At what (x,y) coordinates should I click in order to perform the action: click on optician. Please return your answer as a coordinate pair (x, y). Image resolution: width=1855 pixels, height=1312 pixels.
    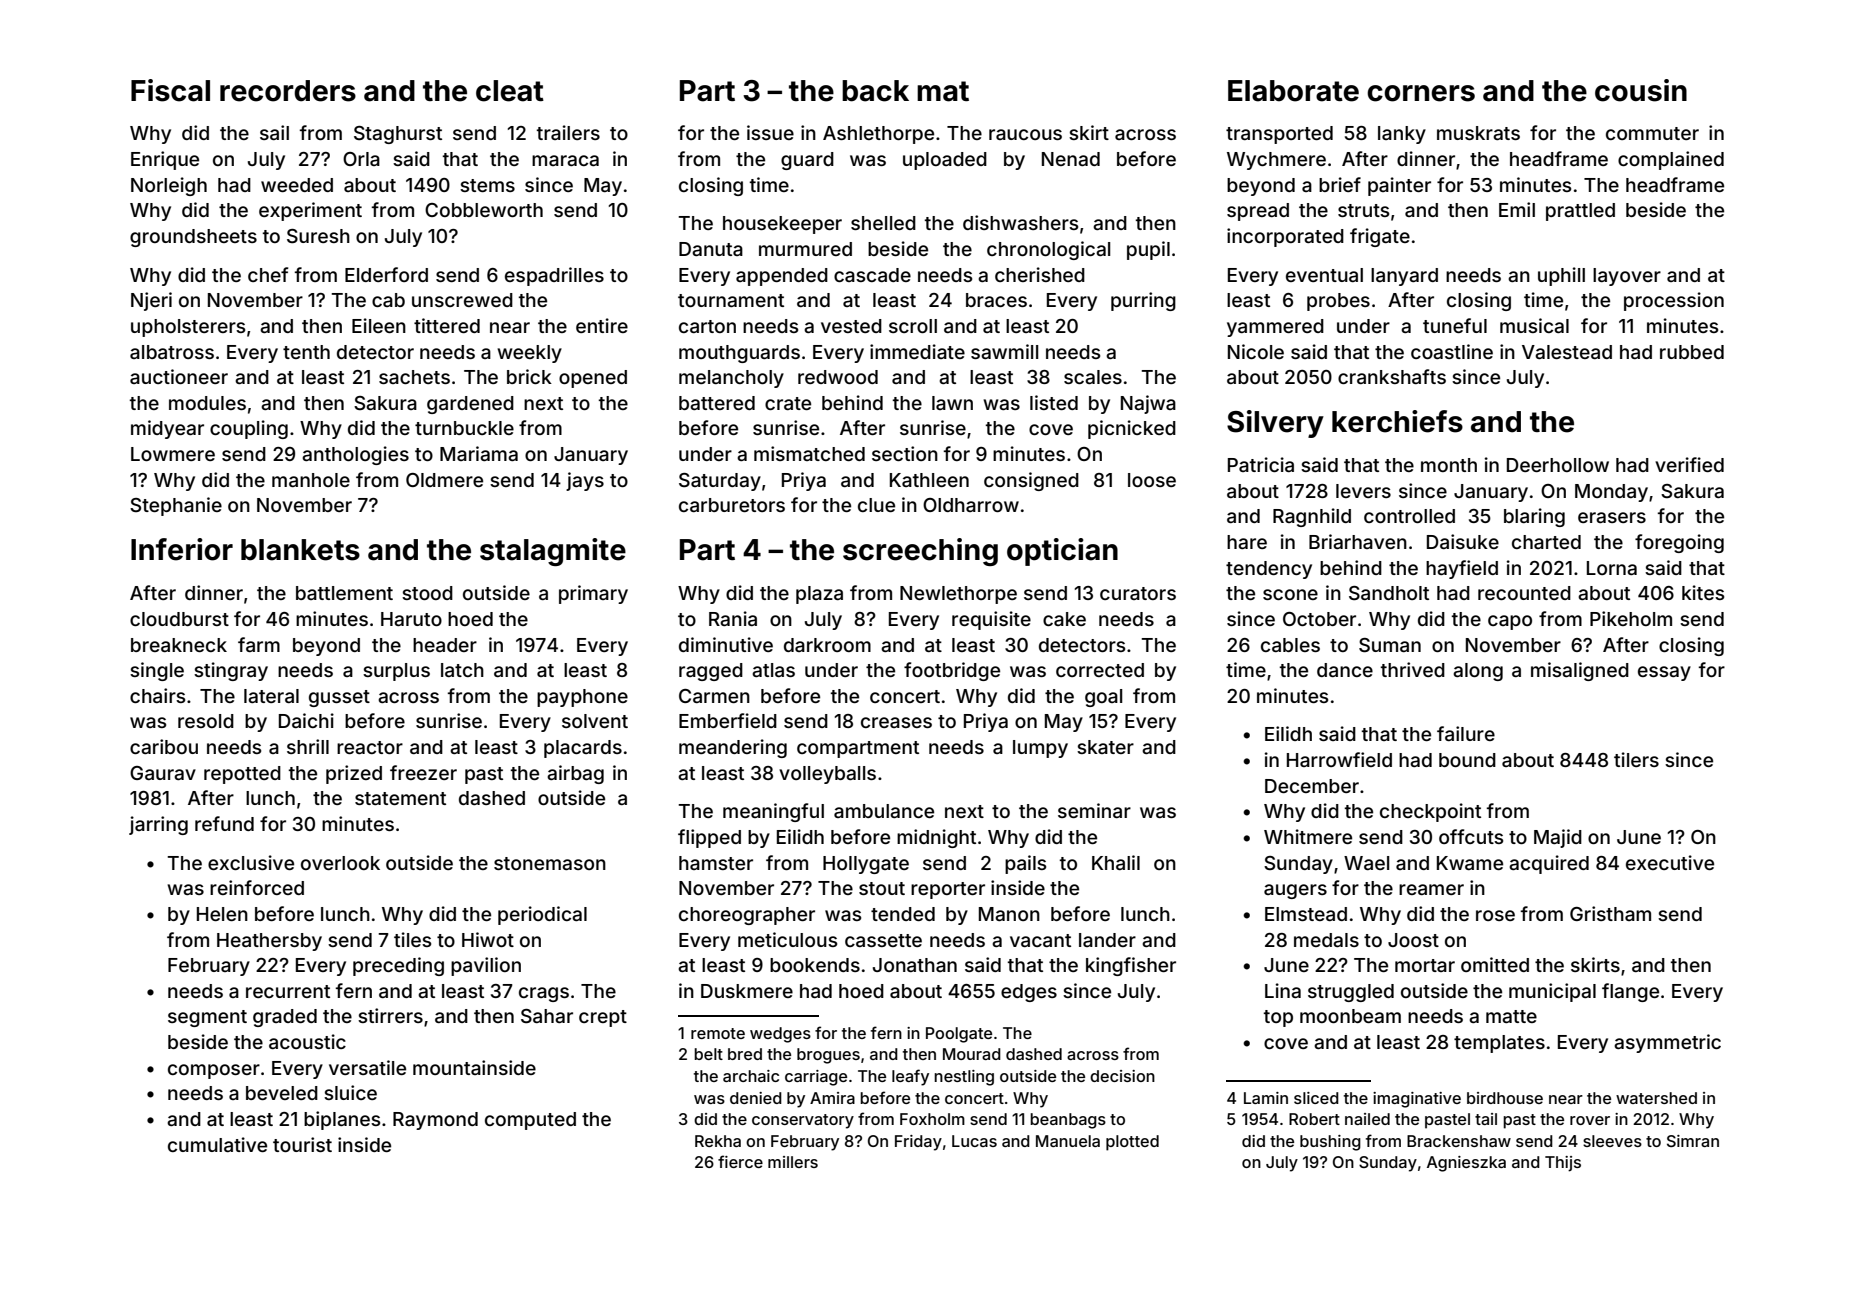
    Looking at the image, I should click on (1062, 552).
